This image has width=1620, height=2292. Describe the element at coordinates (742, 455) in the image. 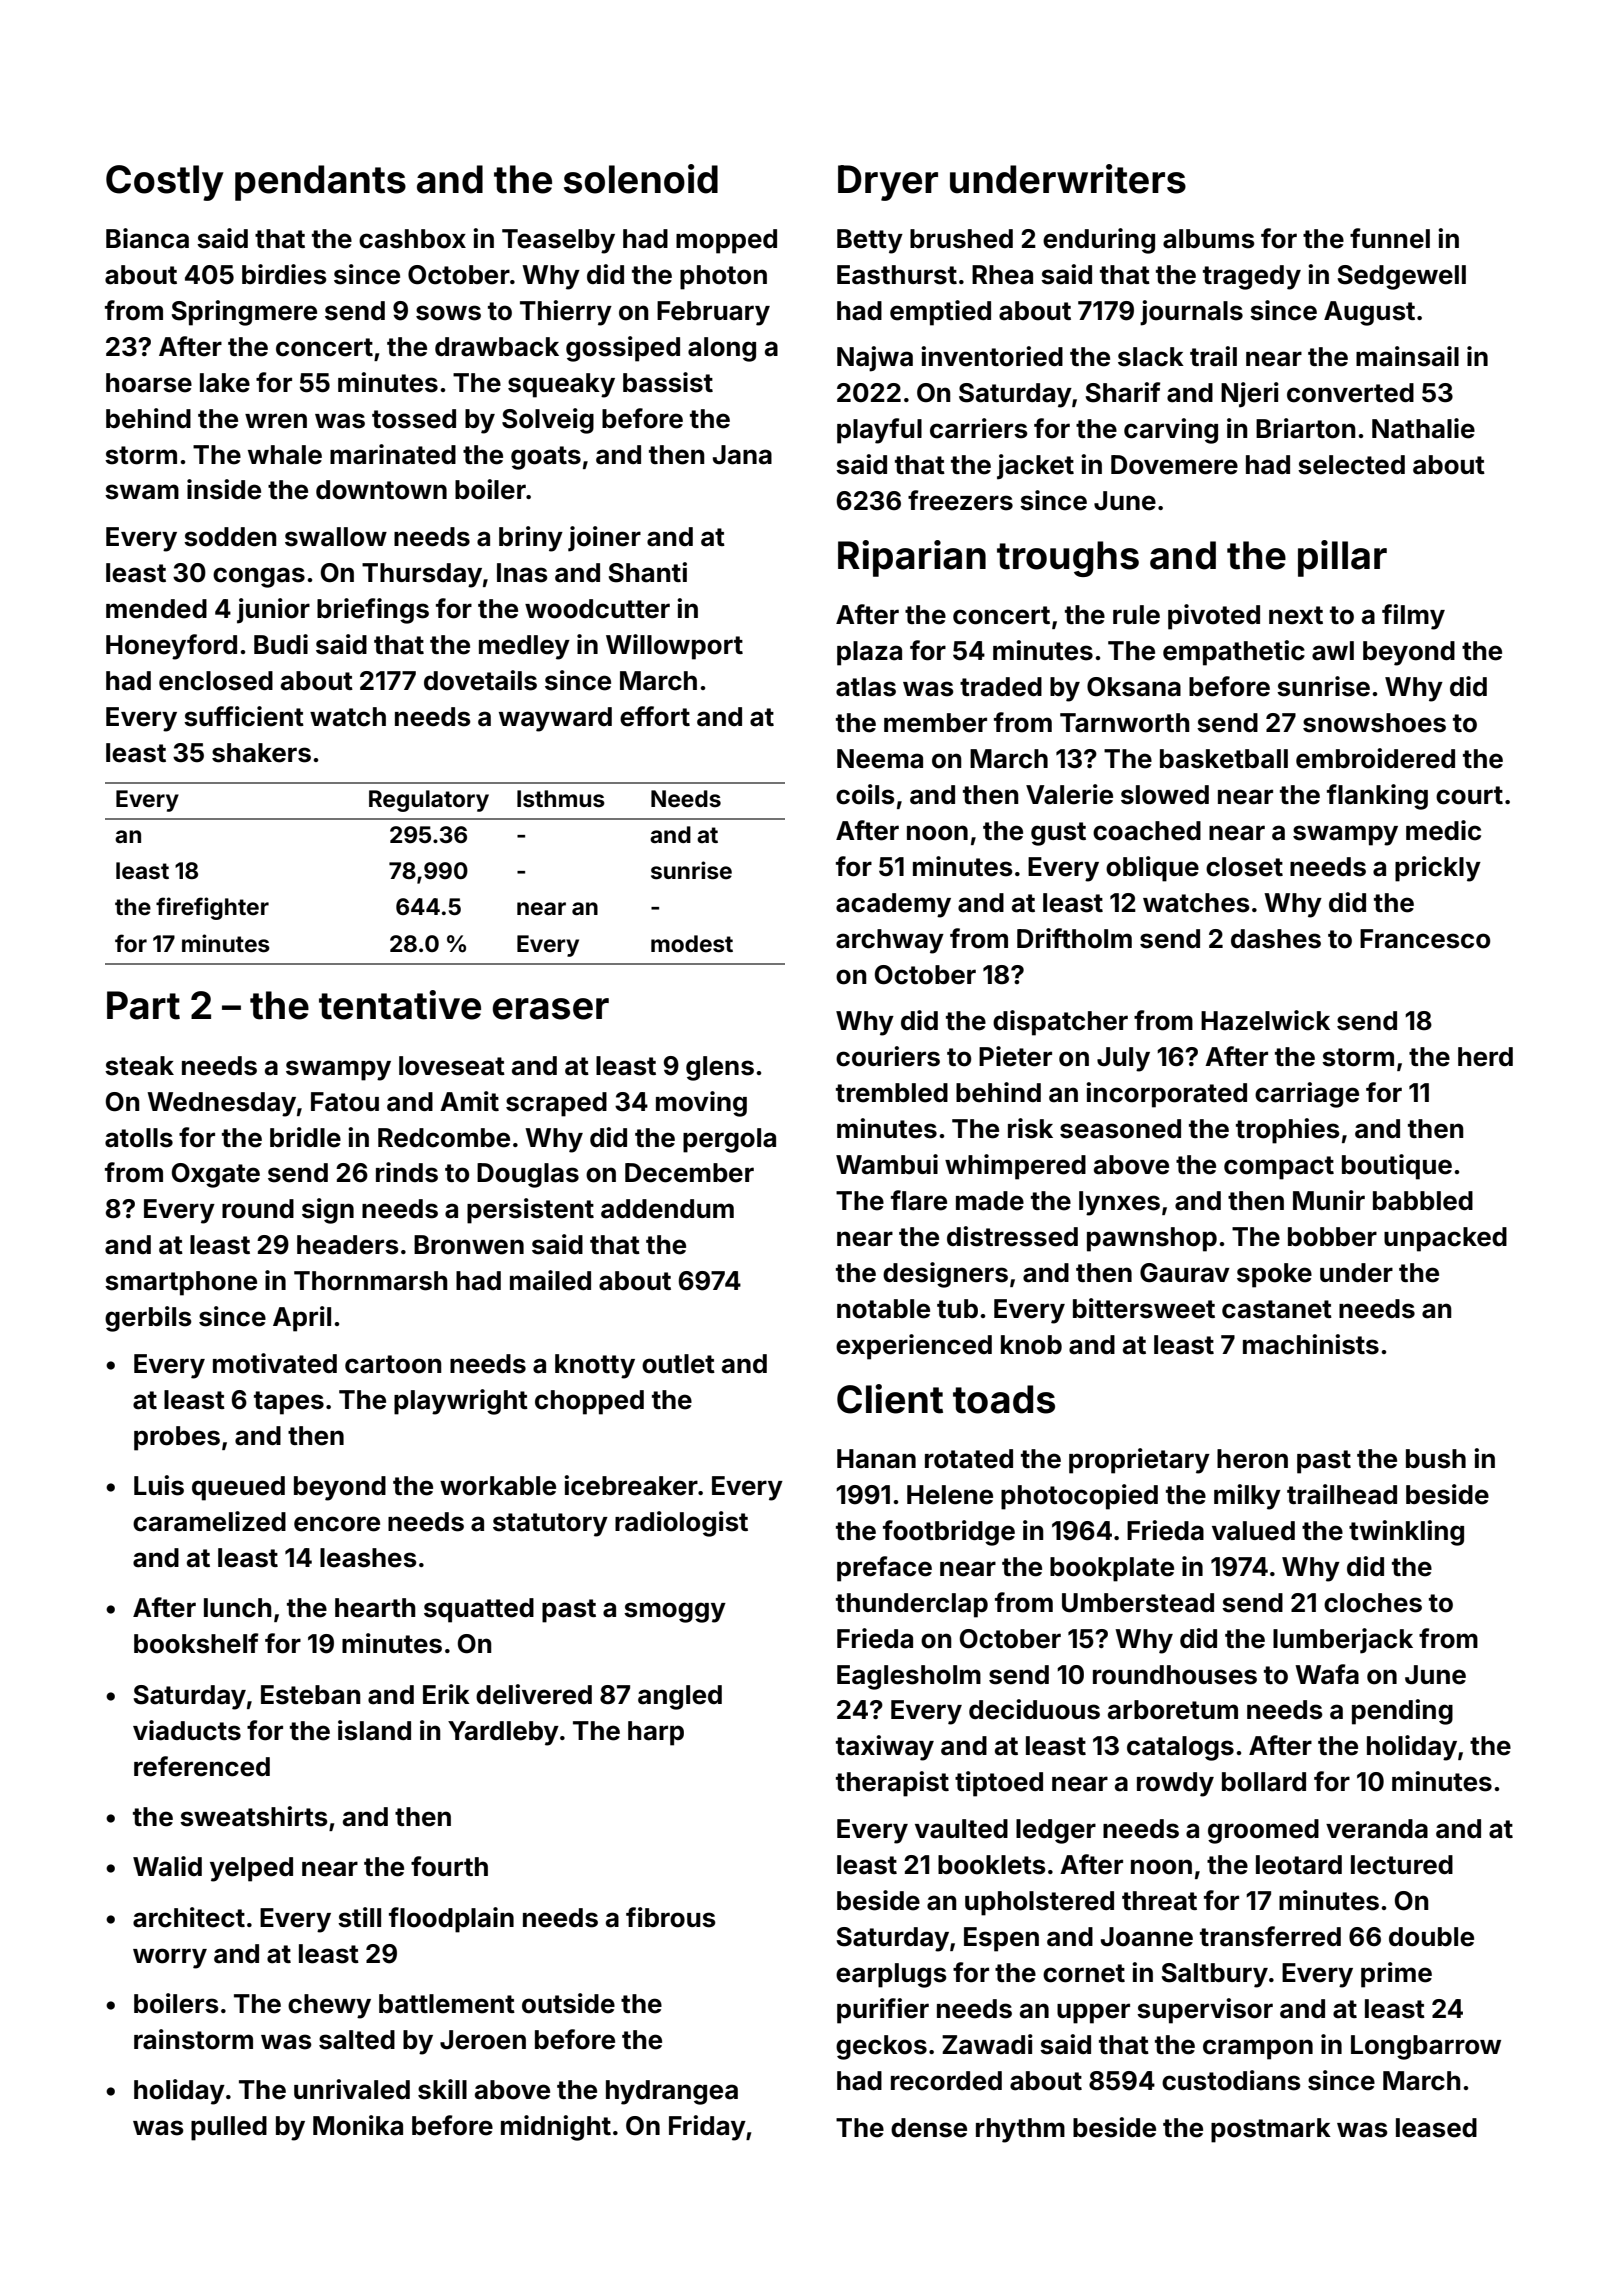

I see `Jana` at that location.
